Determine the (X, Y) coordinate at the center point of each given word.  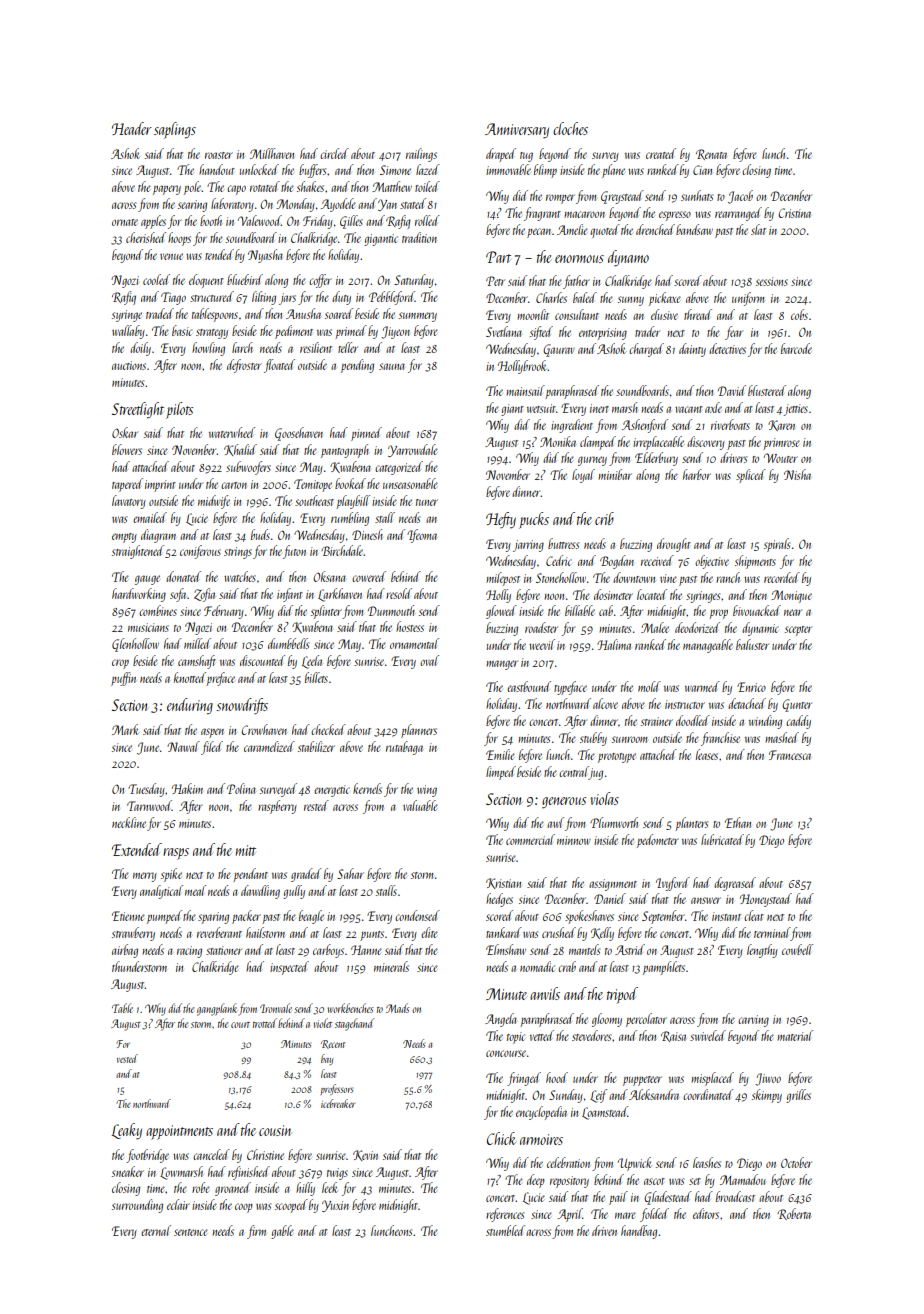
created (661, 153)
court (240, 1025)
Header (132, 128)
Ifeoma (422, 536)
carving (753, 1021)
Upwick (635, 1164)
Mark (125, 729)
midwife (214, 502)
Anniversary (517, 131)
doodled (693, 720)
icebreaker (338, 1103)
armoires (541, 1139)
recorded (782, 577)
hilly (305, 1189)
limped (501, 773)
